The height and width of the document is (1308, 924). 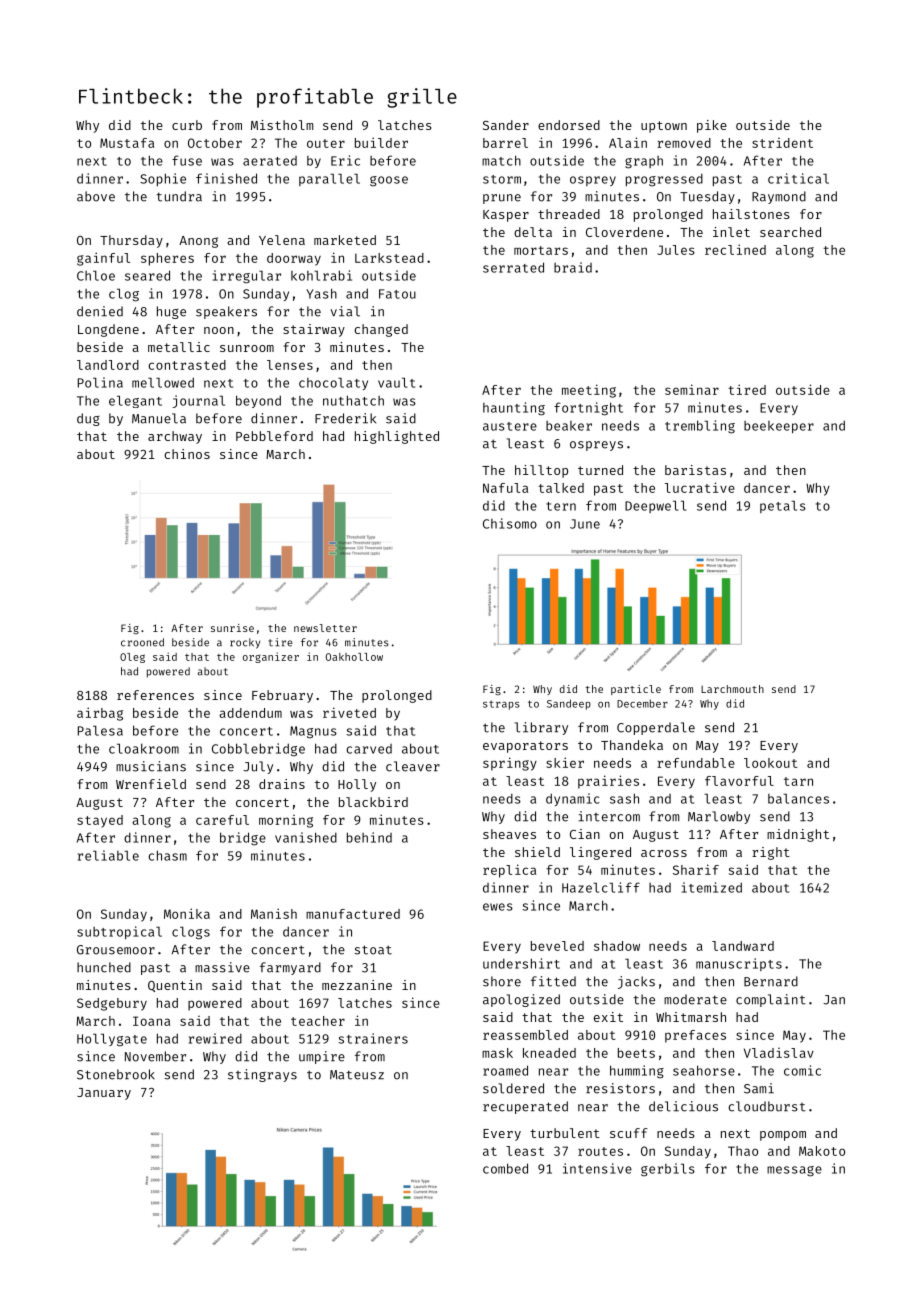 I want to click on pike, so click(x=712, y=126).
